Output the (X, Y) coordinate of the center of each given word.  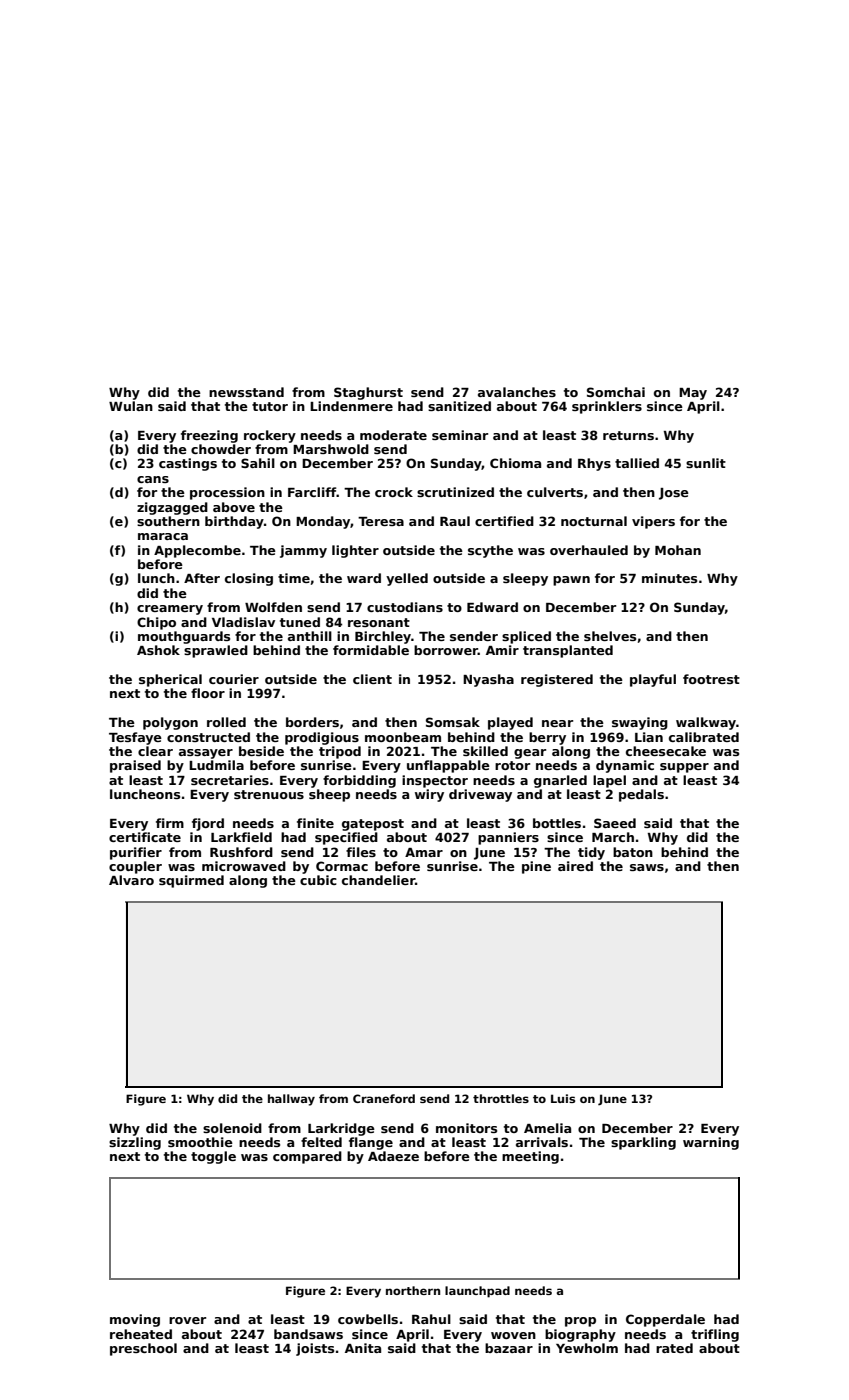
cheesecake (666, 751)
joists (315, 1349)
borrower (446, 650)
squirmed (191, 881)
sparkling (643, 1143)
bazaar (509, 1348)
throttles (501, 1098)
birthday (234, 522)
